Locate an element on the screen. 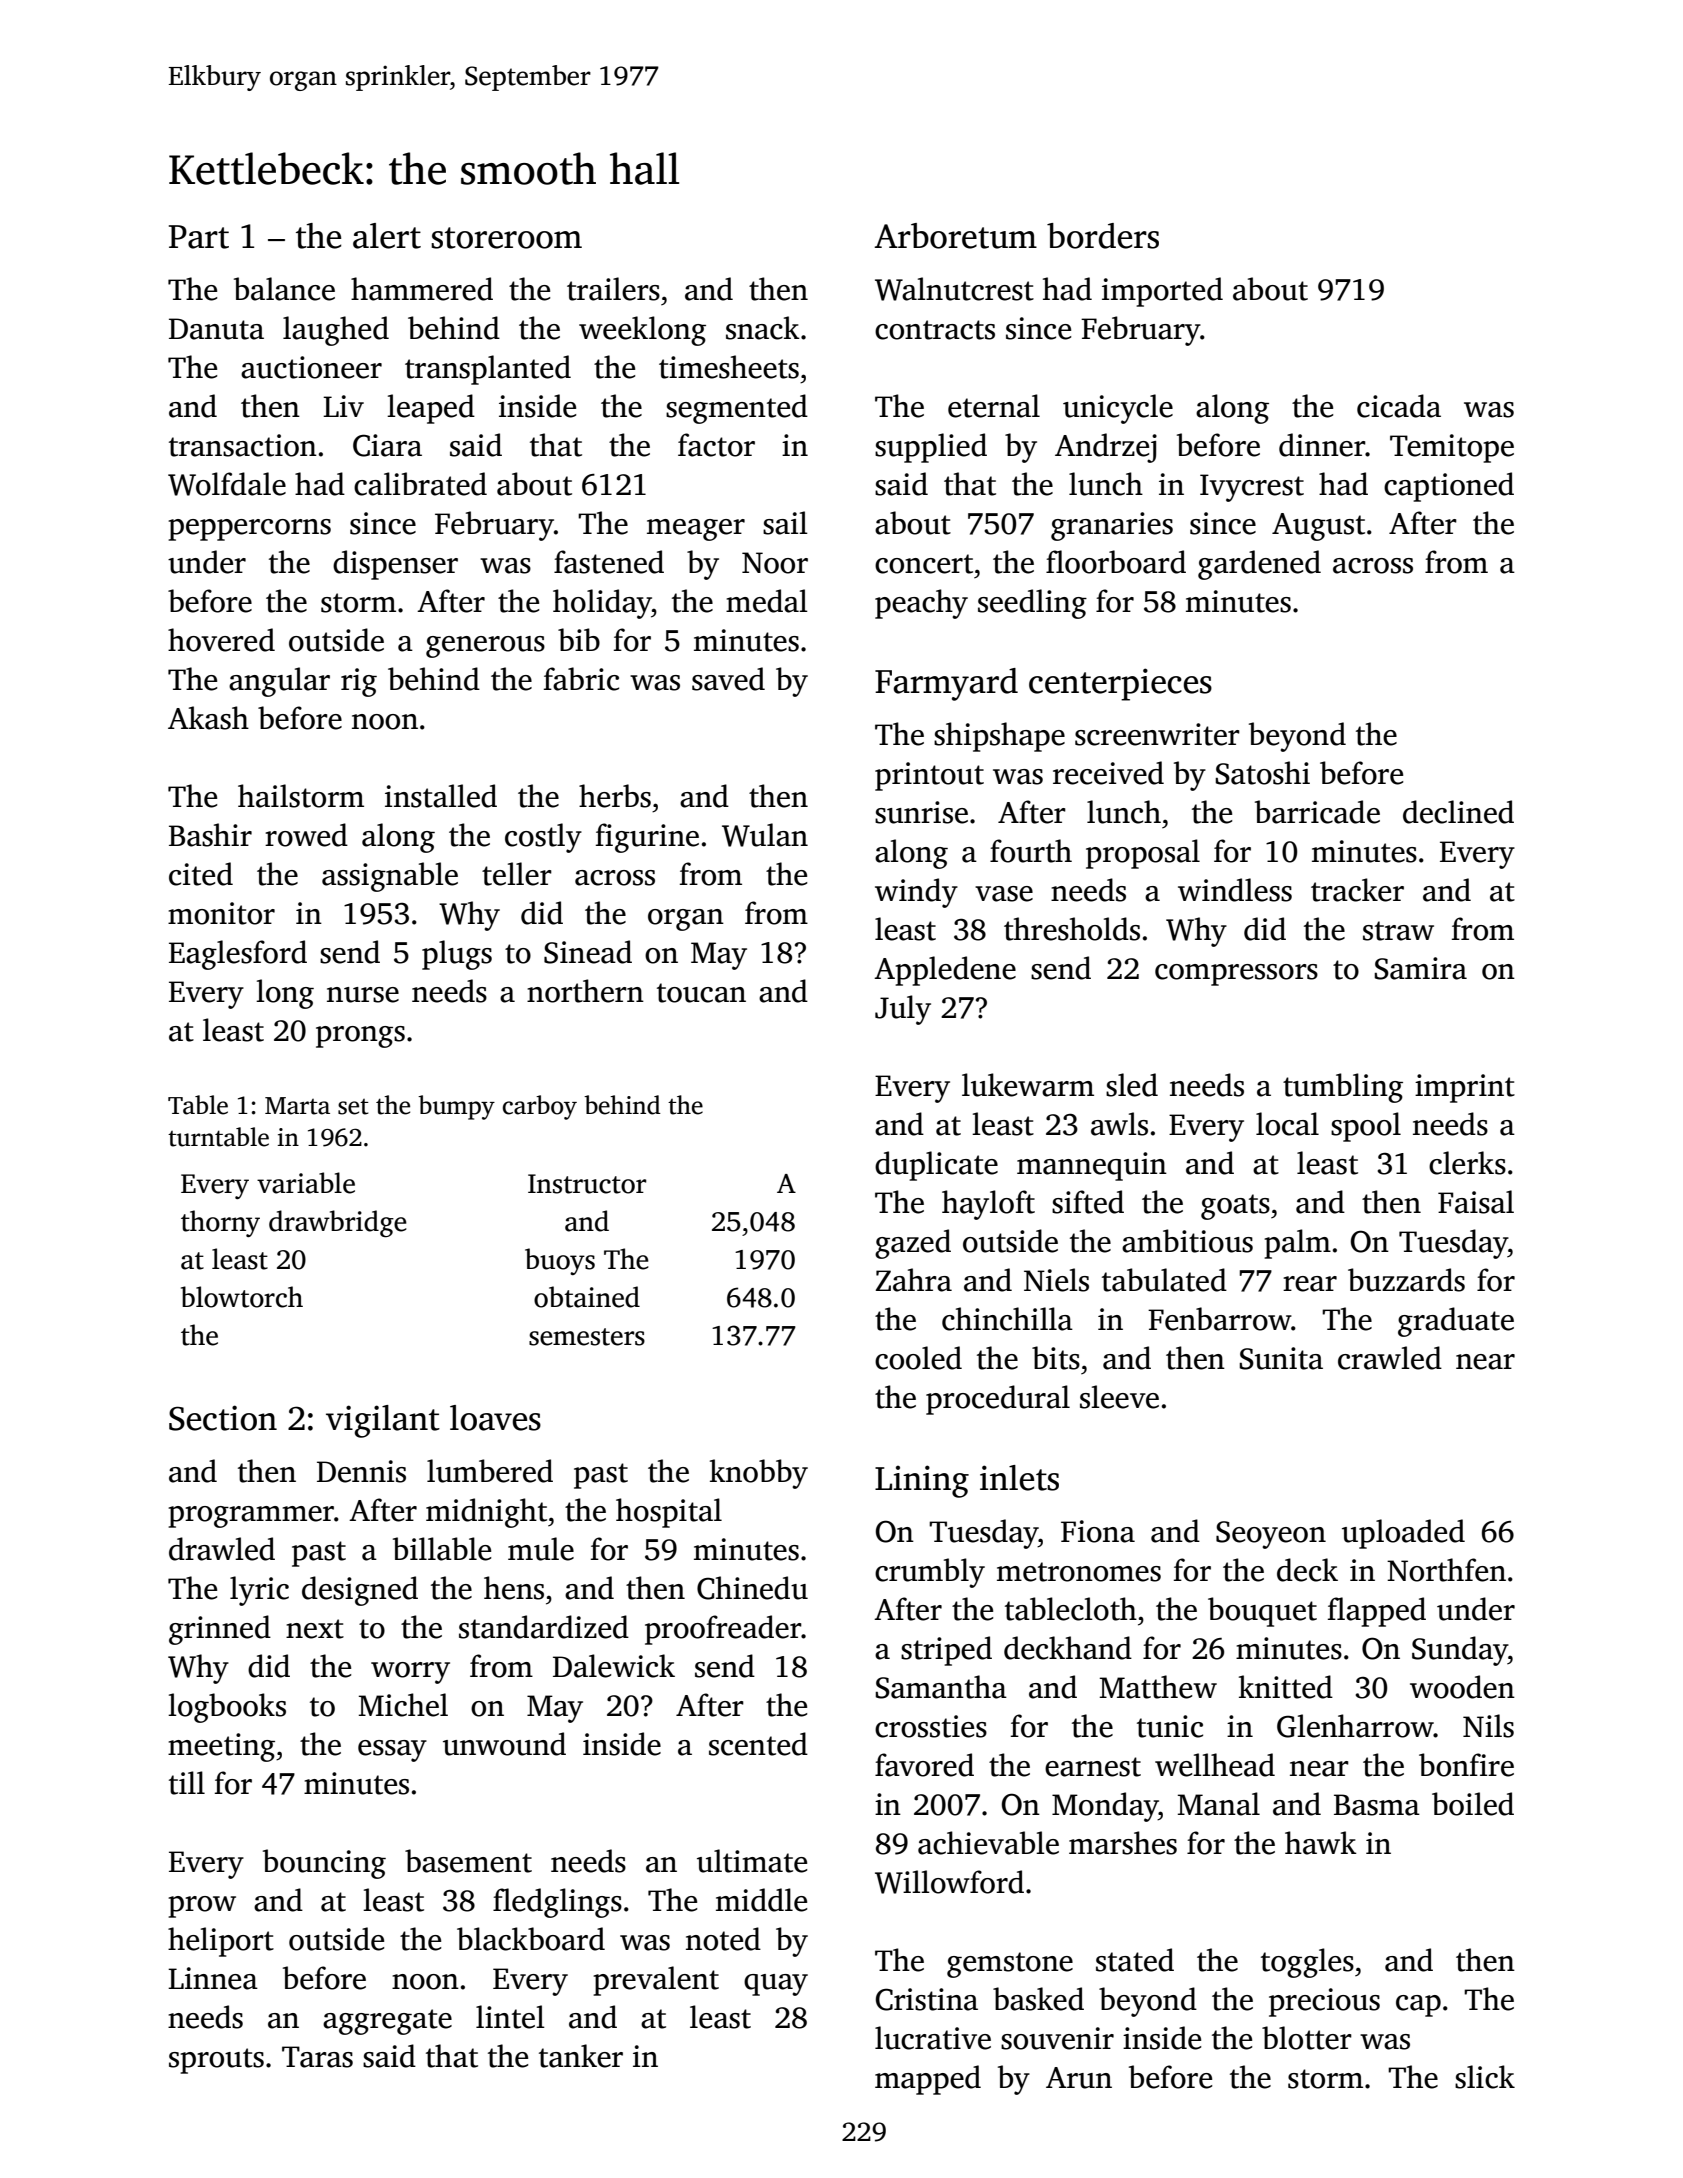 The width and height of the screenshot is (1683, 2178). variable is located at coordinates (306, 1183).
